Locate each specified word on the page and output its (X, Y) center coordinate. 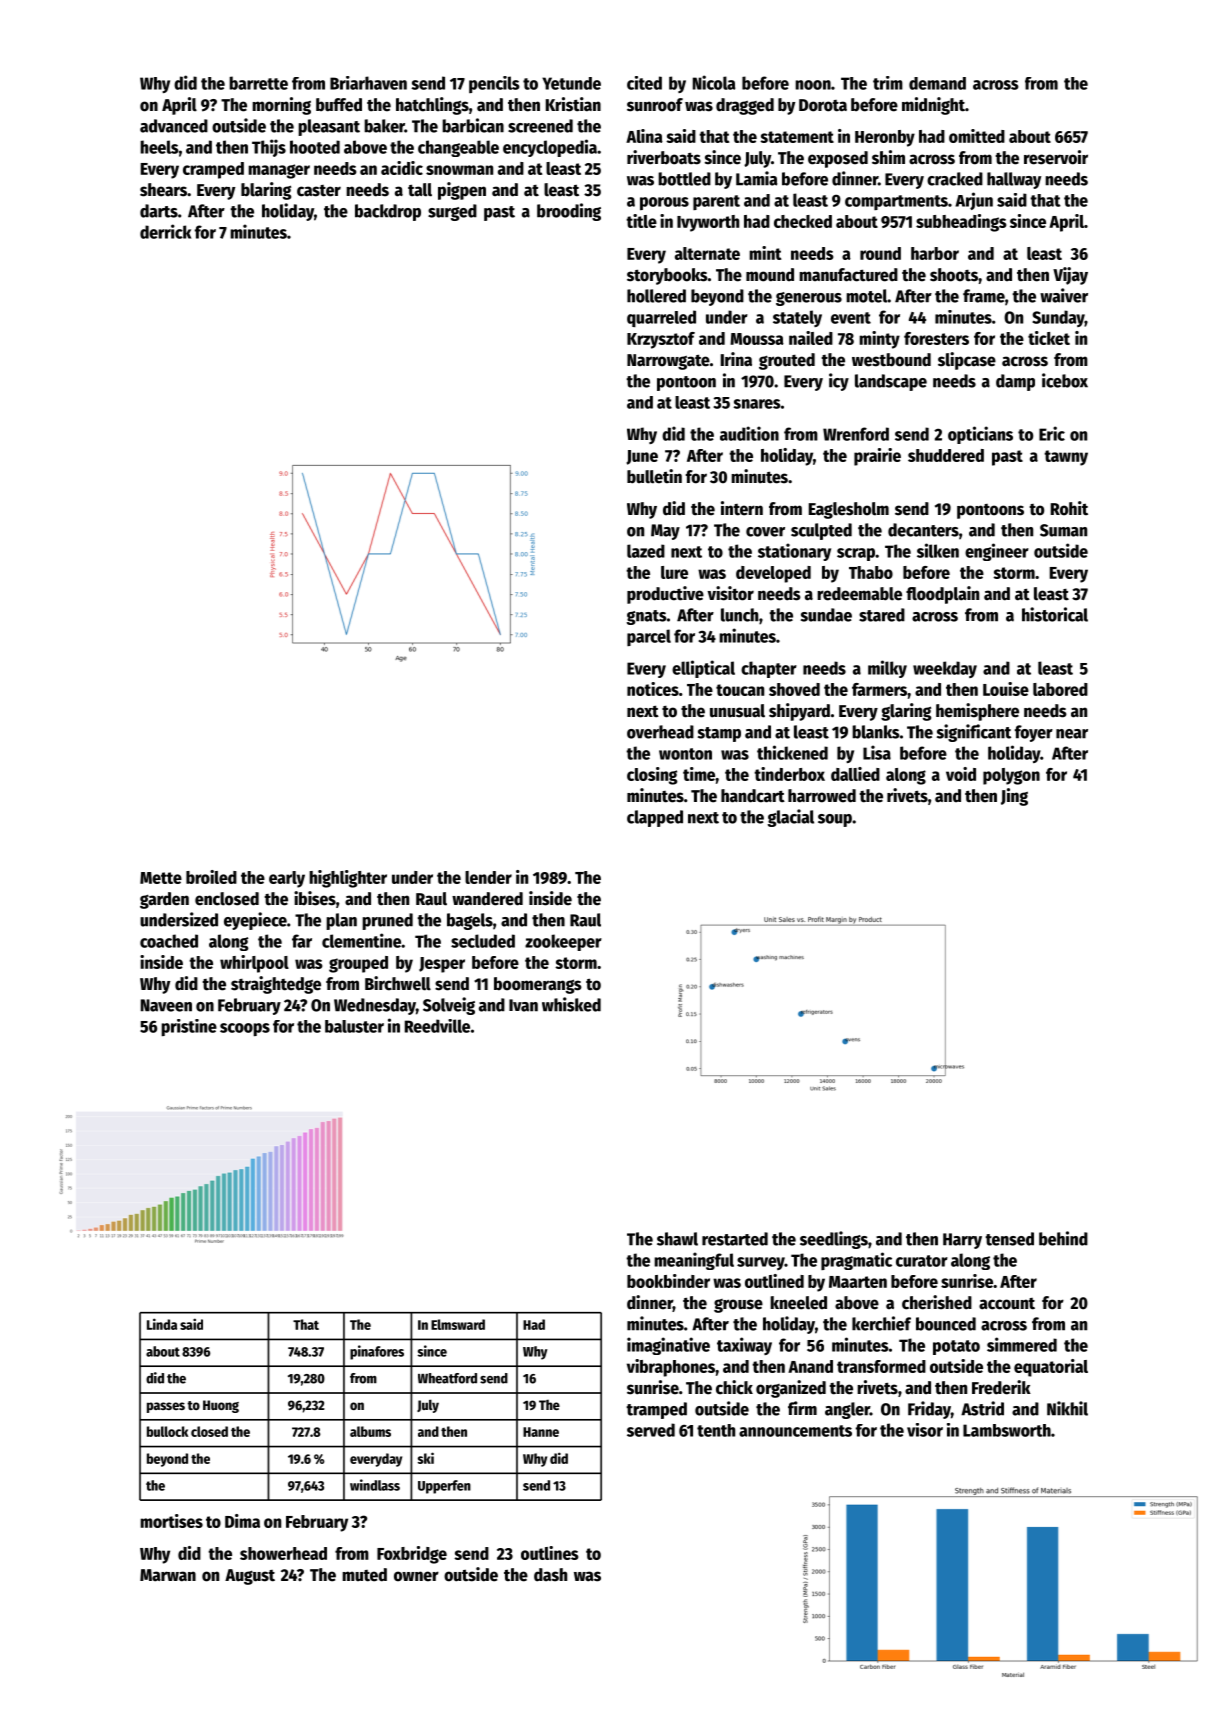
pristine (189, 1027)
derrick (165, 231)
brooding (569, 212)
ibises (315, 898)
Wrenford (856, 434)
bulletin (654, 476)
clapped (655, 818)
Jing (1014, 797)
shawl (677, 1239)
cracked (955, 179)
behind (1063, 1238)
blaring (266, 191)
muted (364, 1575)
